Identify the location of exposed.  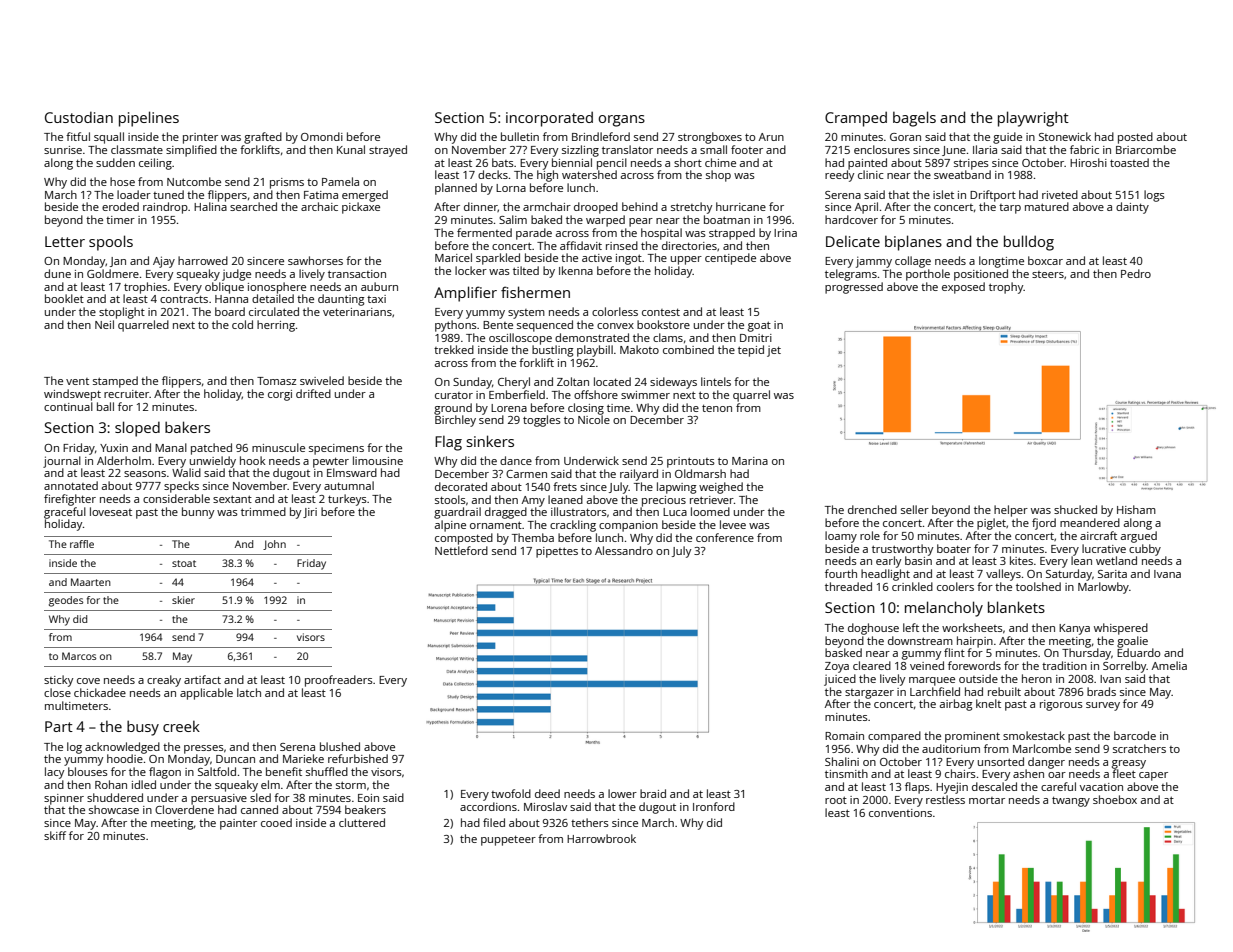
(963, 288).
